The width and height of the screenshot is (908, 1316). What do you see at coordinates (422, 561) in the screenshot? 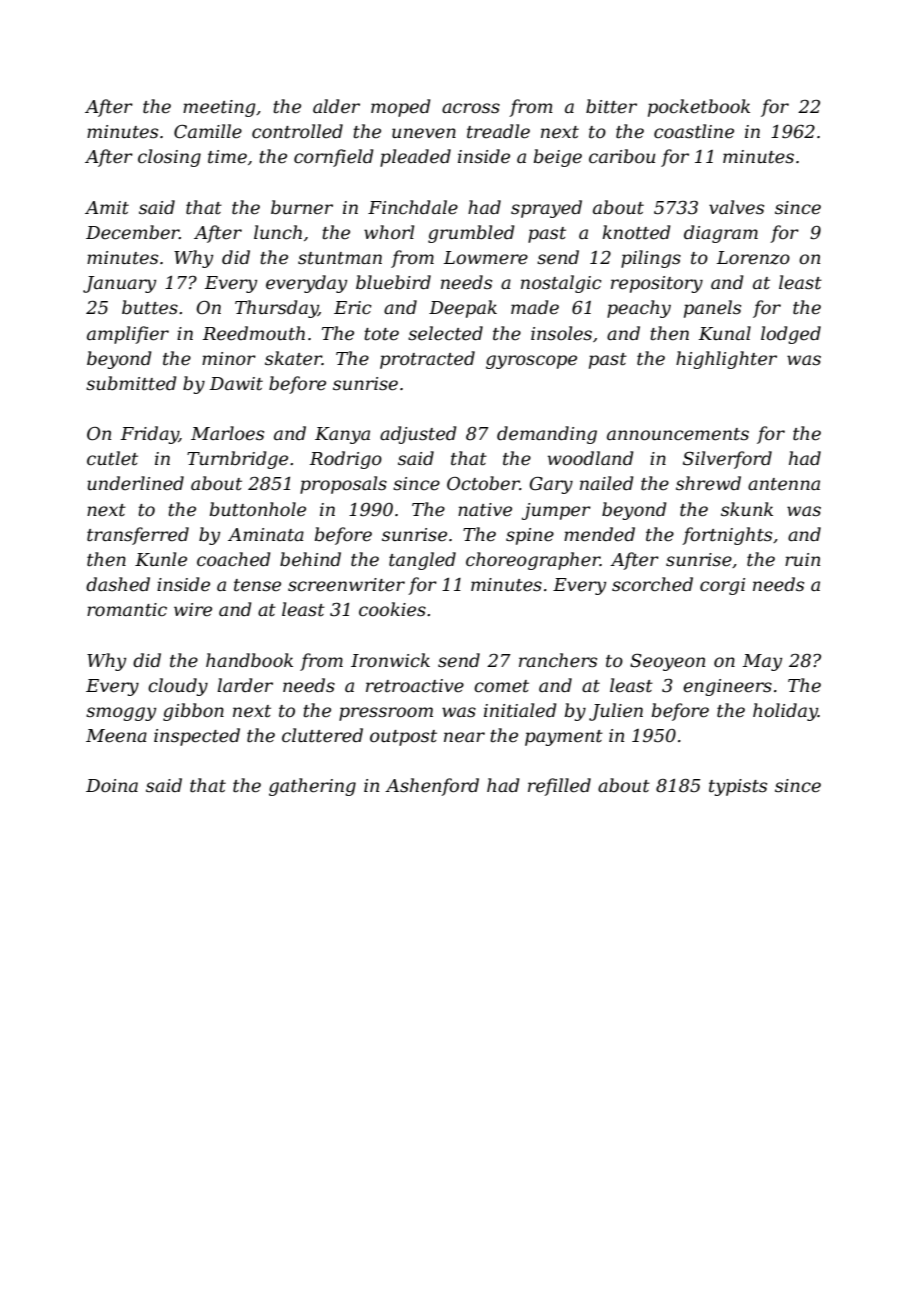
I see `tangled` at bounding box center [422, 561].
